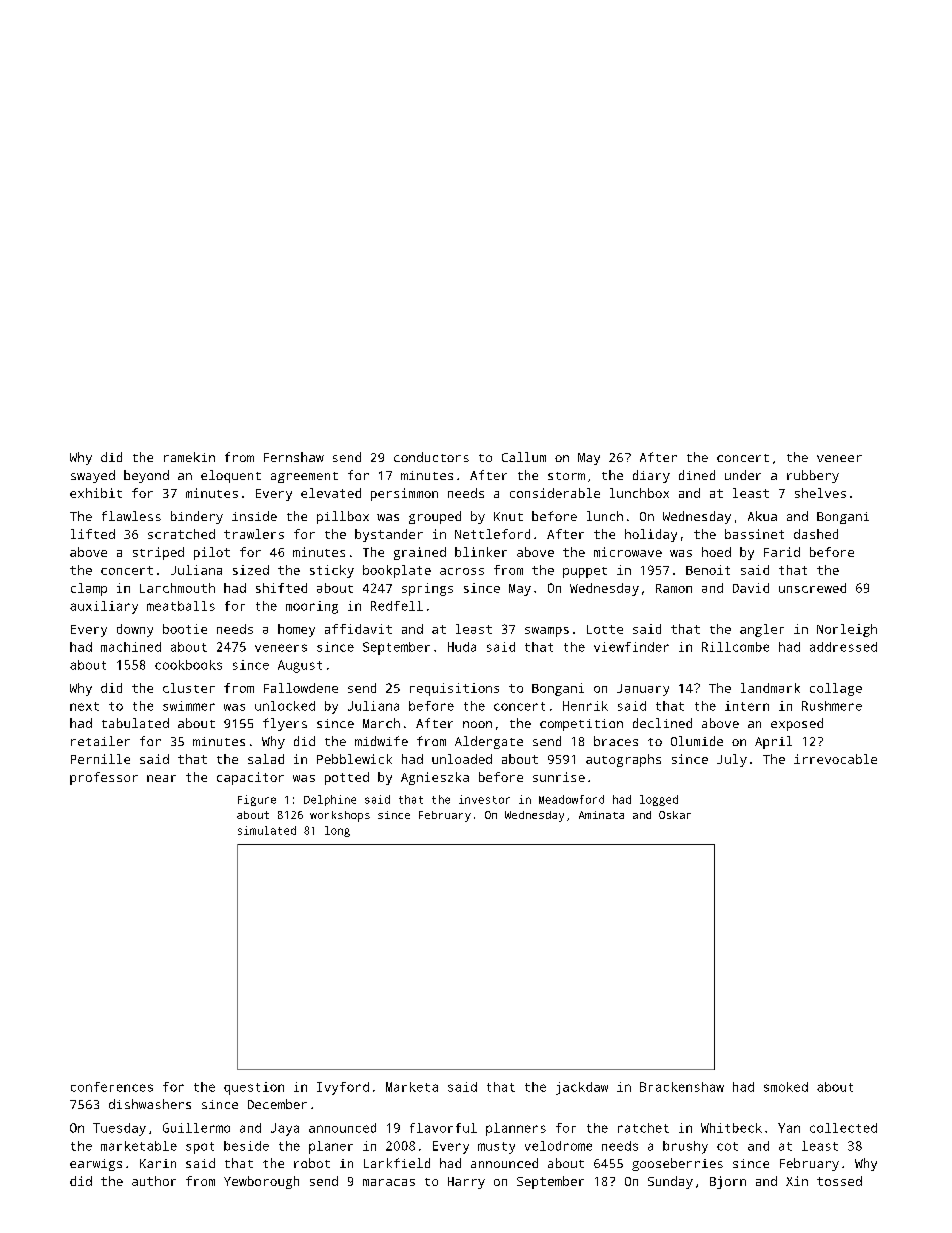  I want to click on Oskar, so click(675, 815).
